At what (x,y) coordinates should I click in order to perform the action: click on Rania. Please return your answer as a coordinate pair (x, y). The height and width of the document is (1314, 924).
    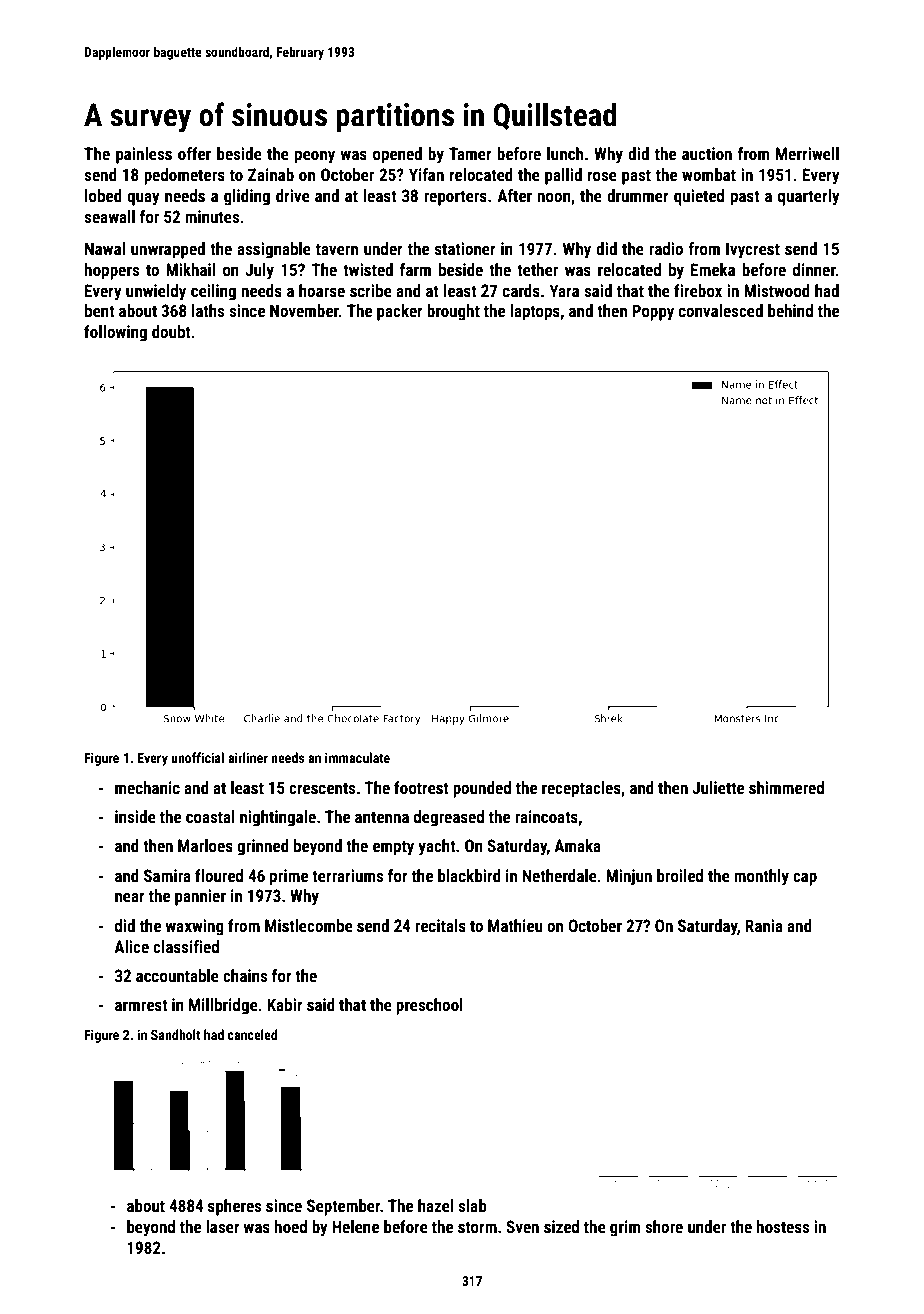
    Looking at the image, I should click on (764, 925).
